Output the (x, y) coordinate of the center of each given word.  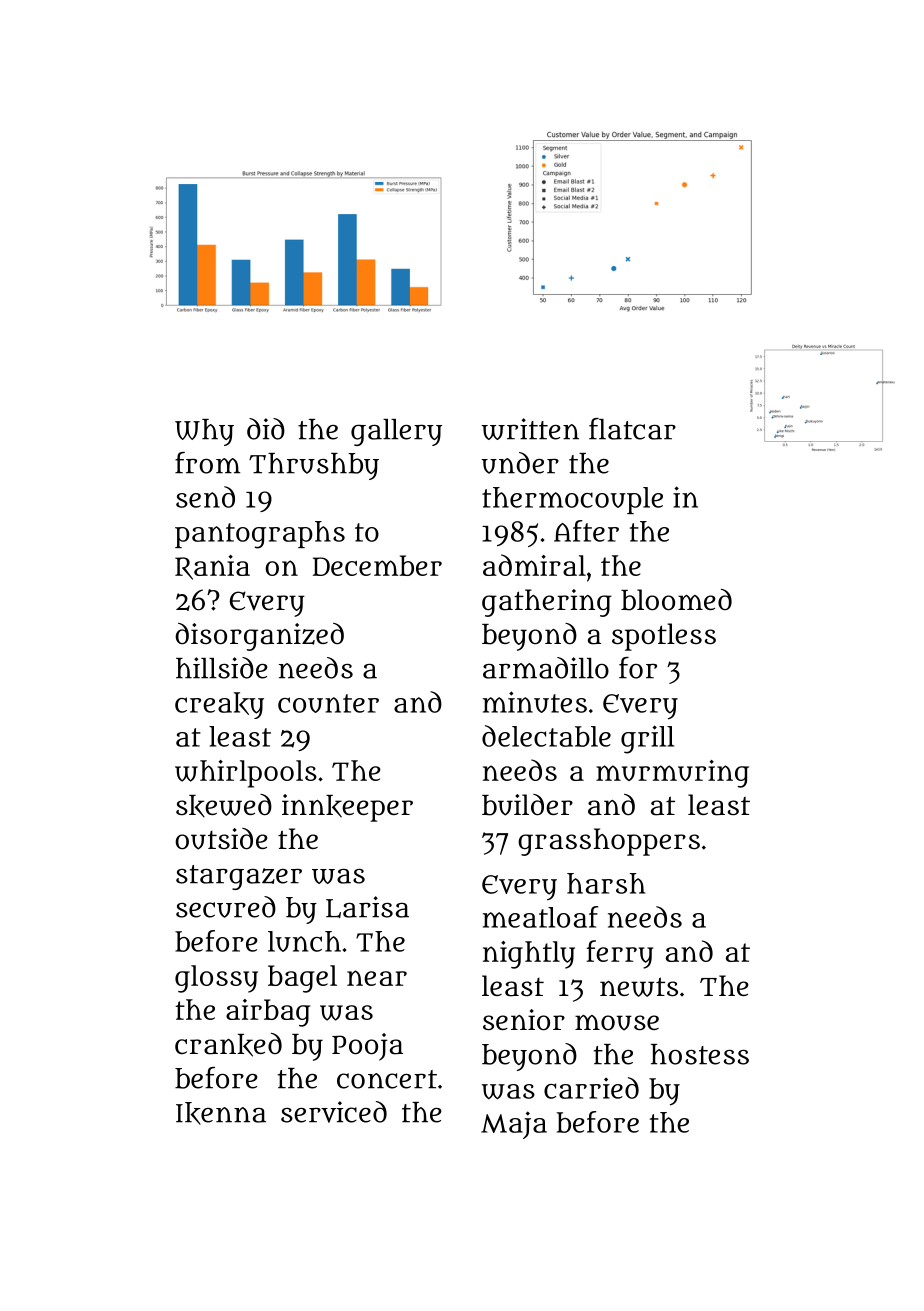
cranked (228, 1045)
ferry (619, 954)
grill (647, 739)
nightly (529, 955)
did (266, 429)
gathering (547, 603)
